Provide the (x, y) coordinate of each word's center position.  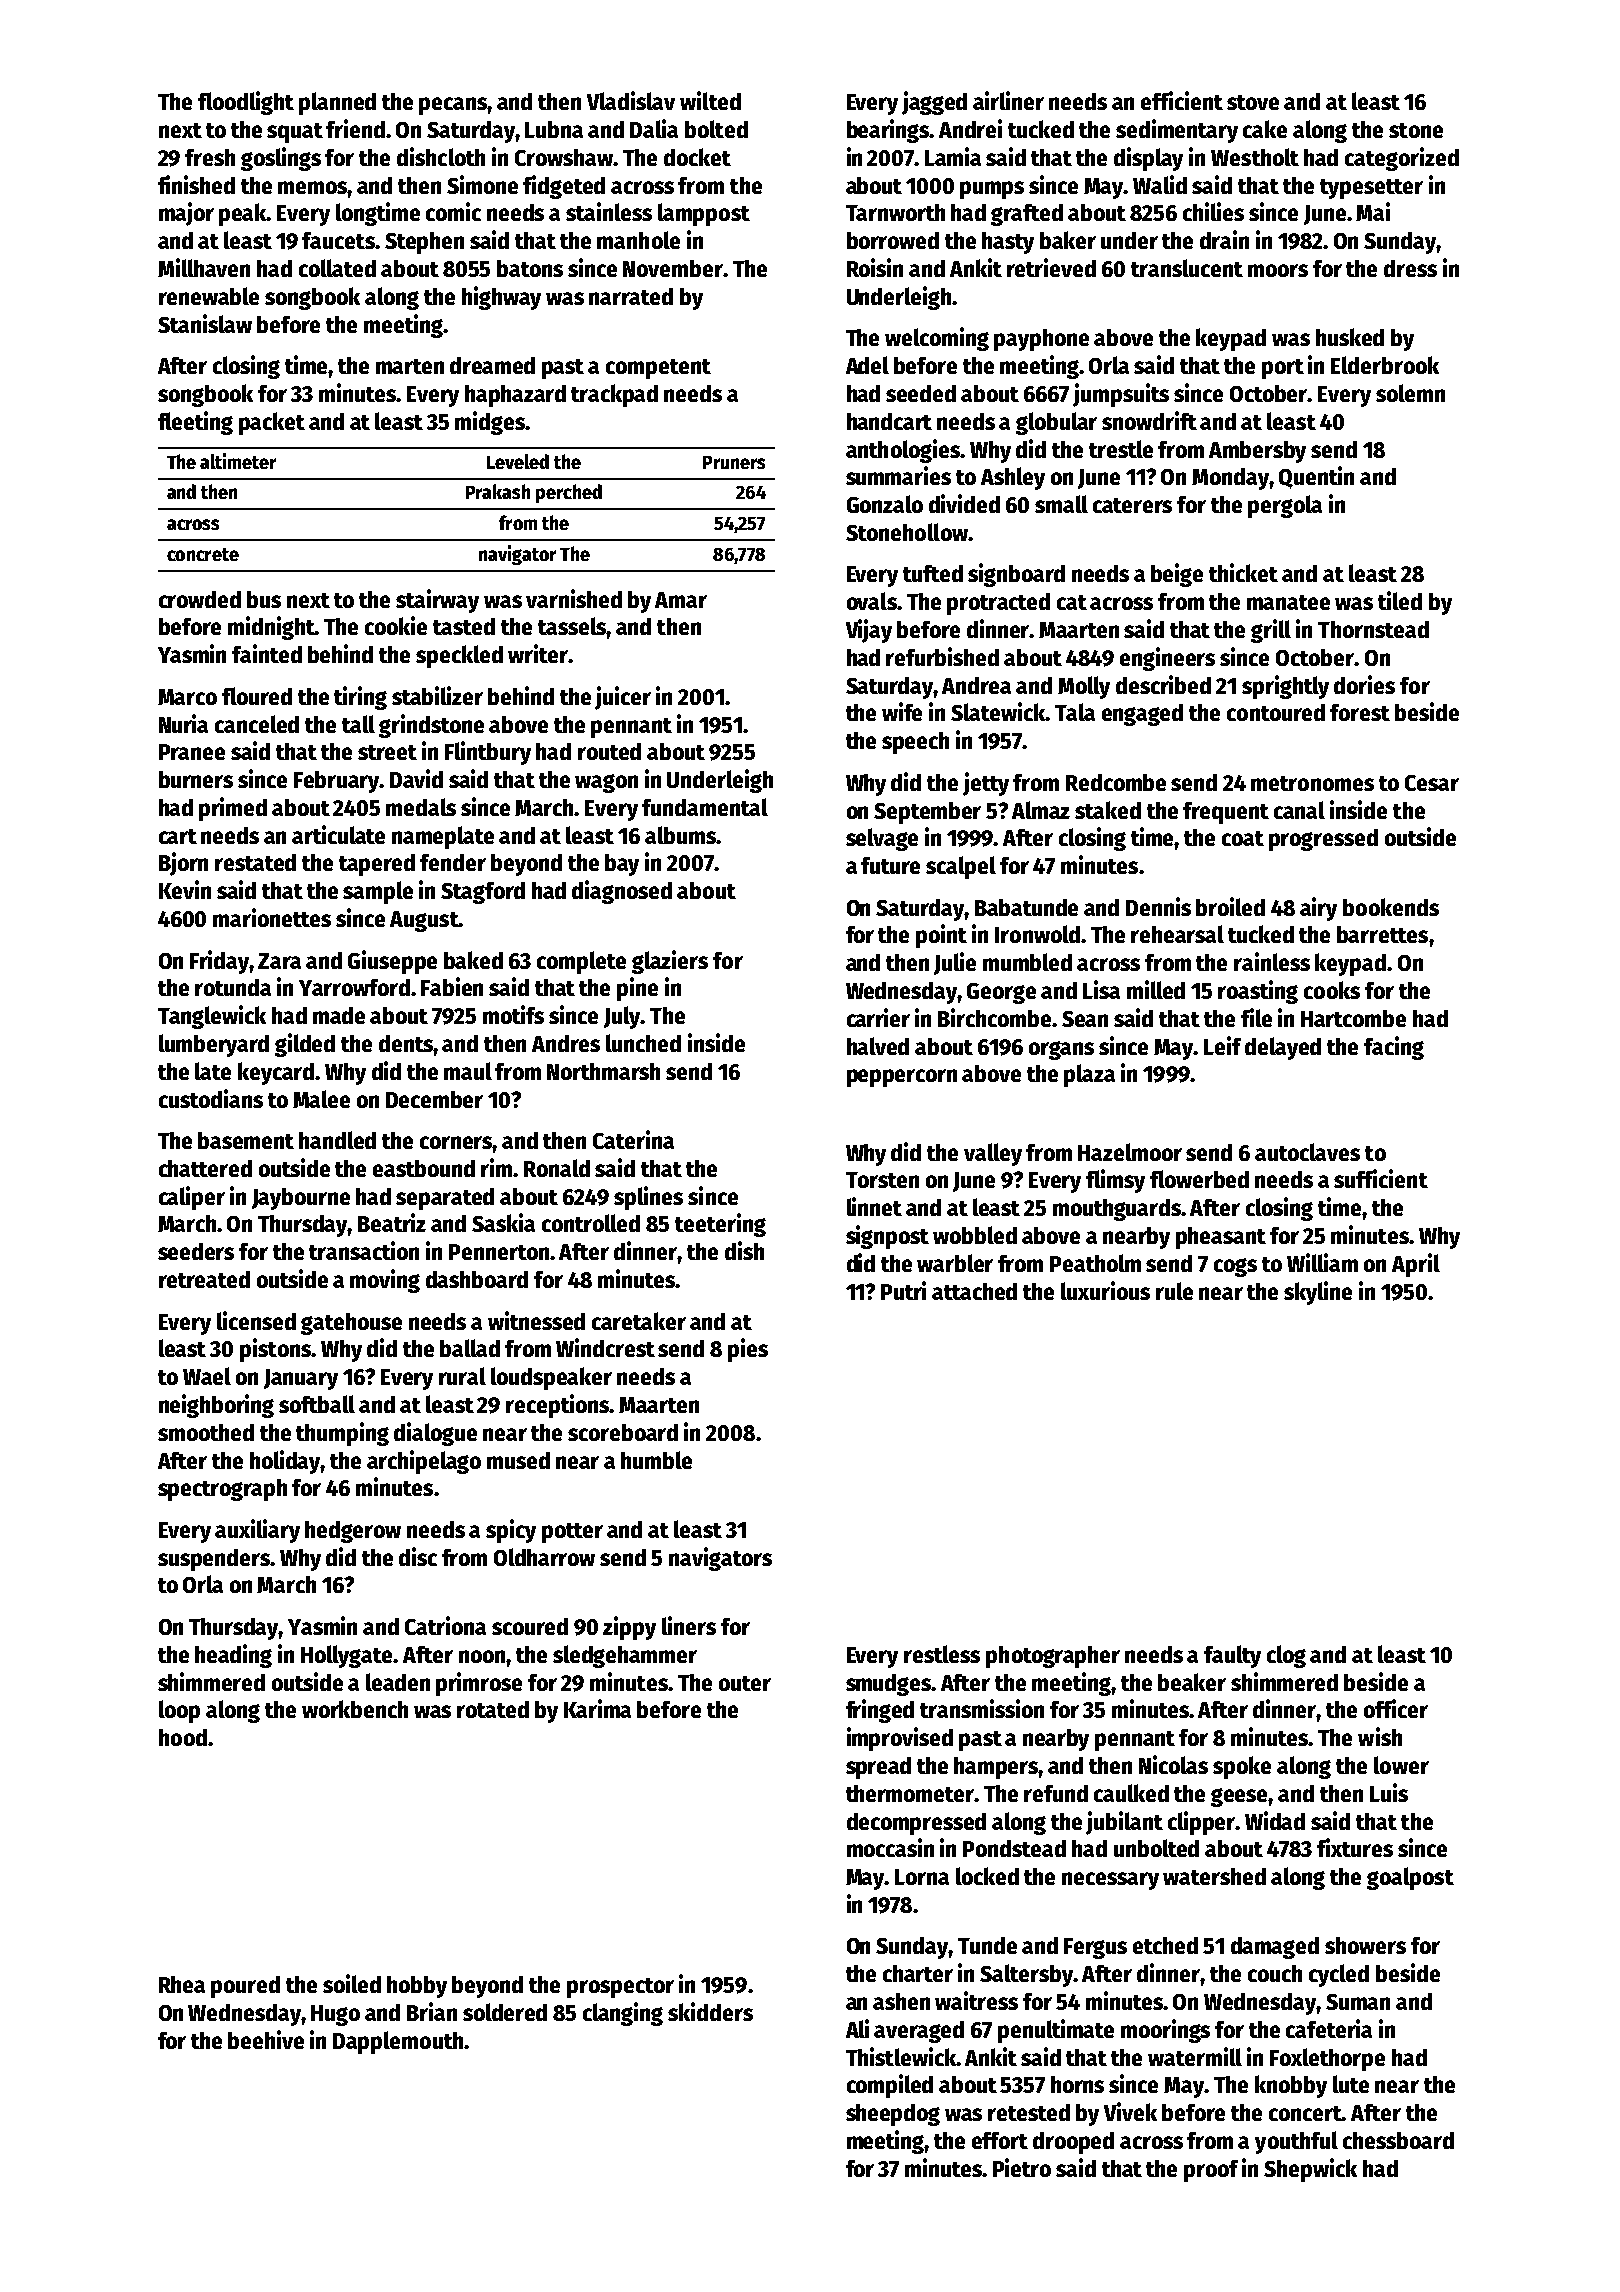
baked (473, 960)
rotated (493, 1709)
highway (501, 298)
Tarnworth (895, 212)
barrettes (1382, 934)
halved (878, 1046)
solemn (1410, 393)
